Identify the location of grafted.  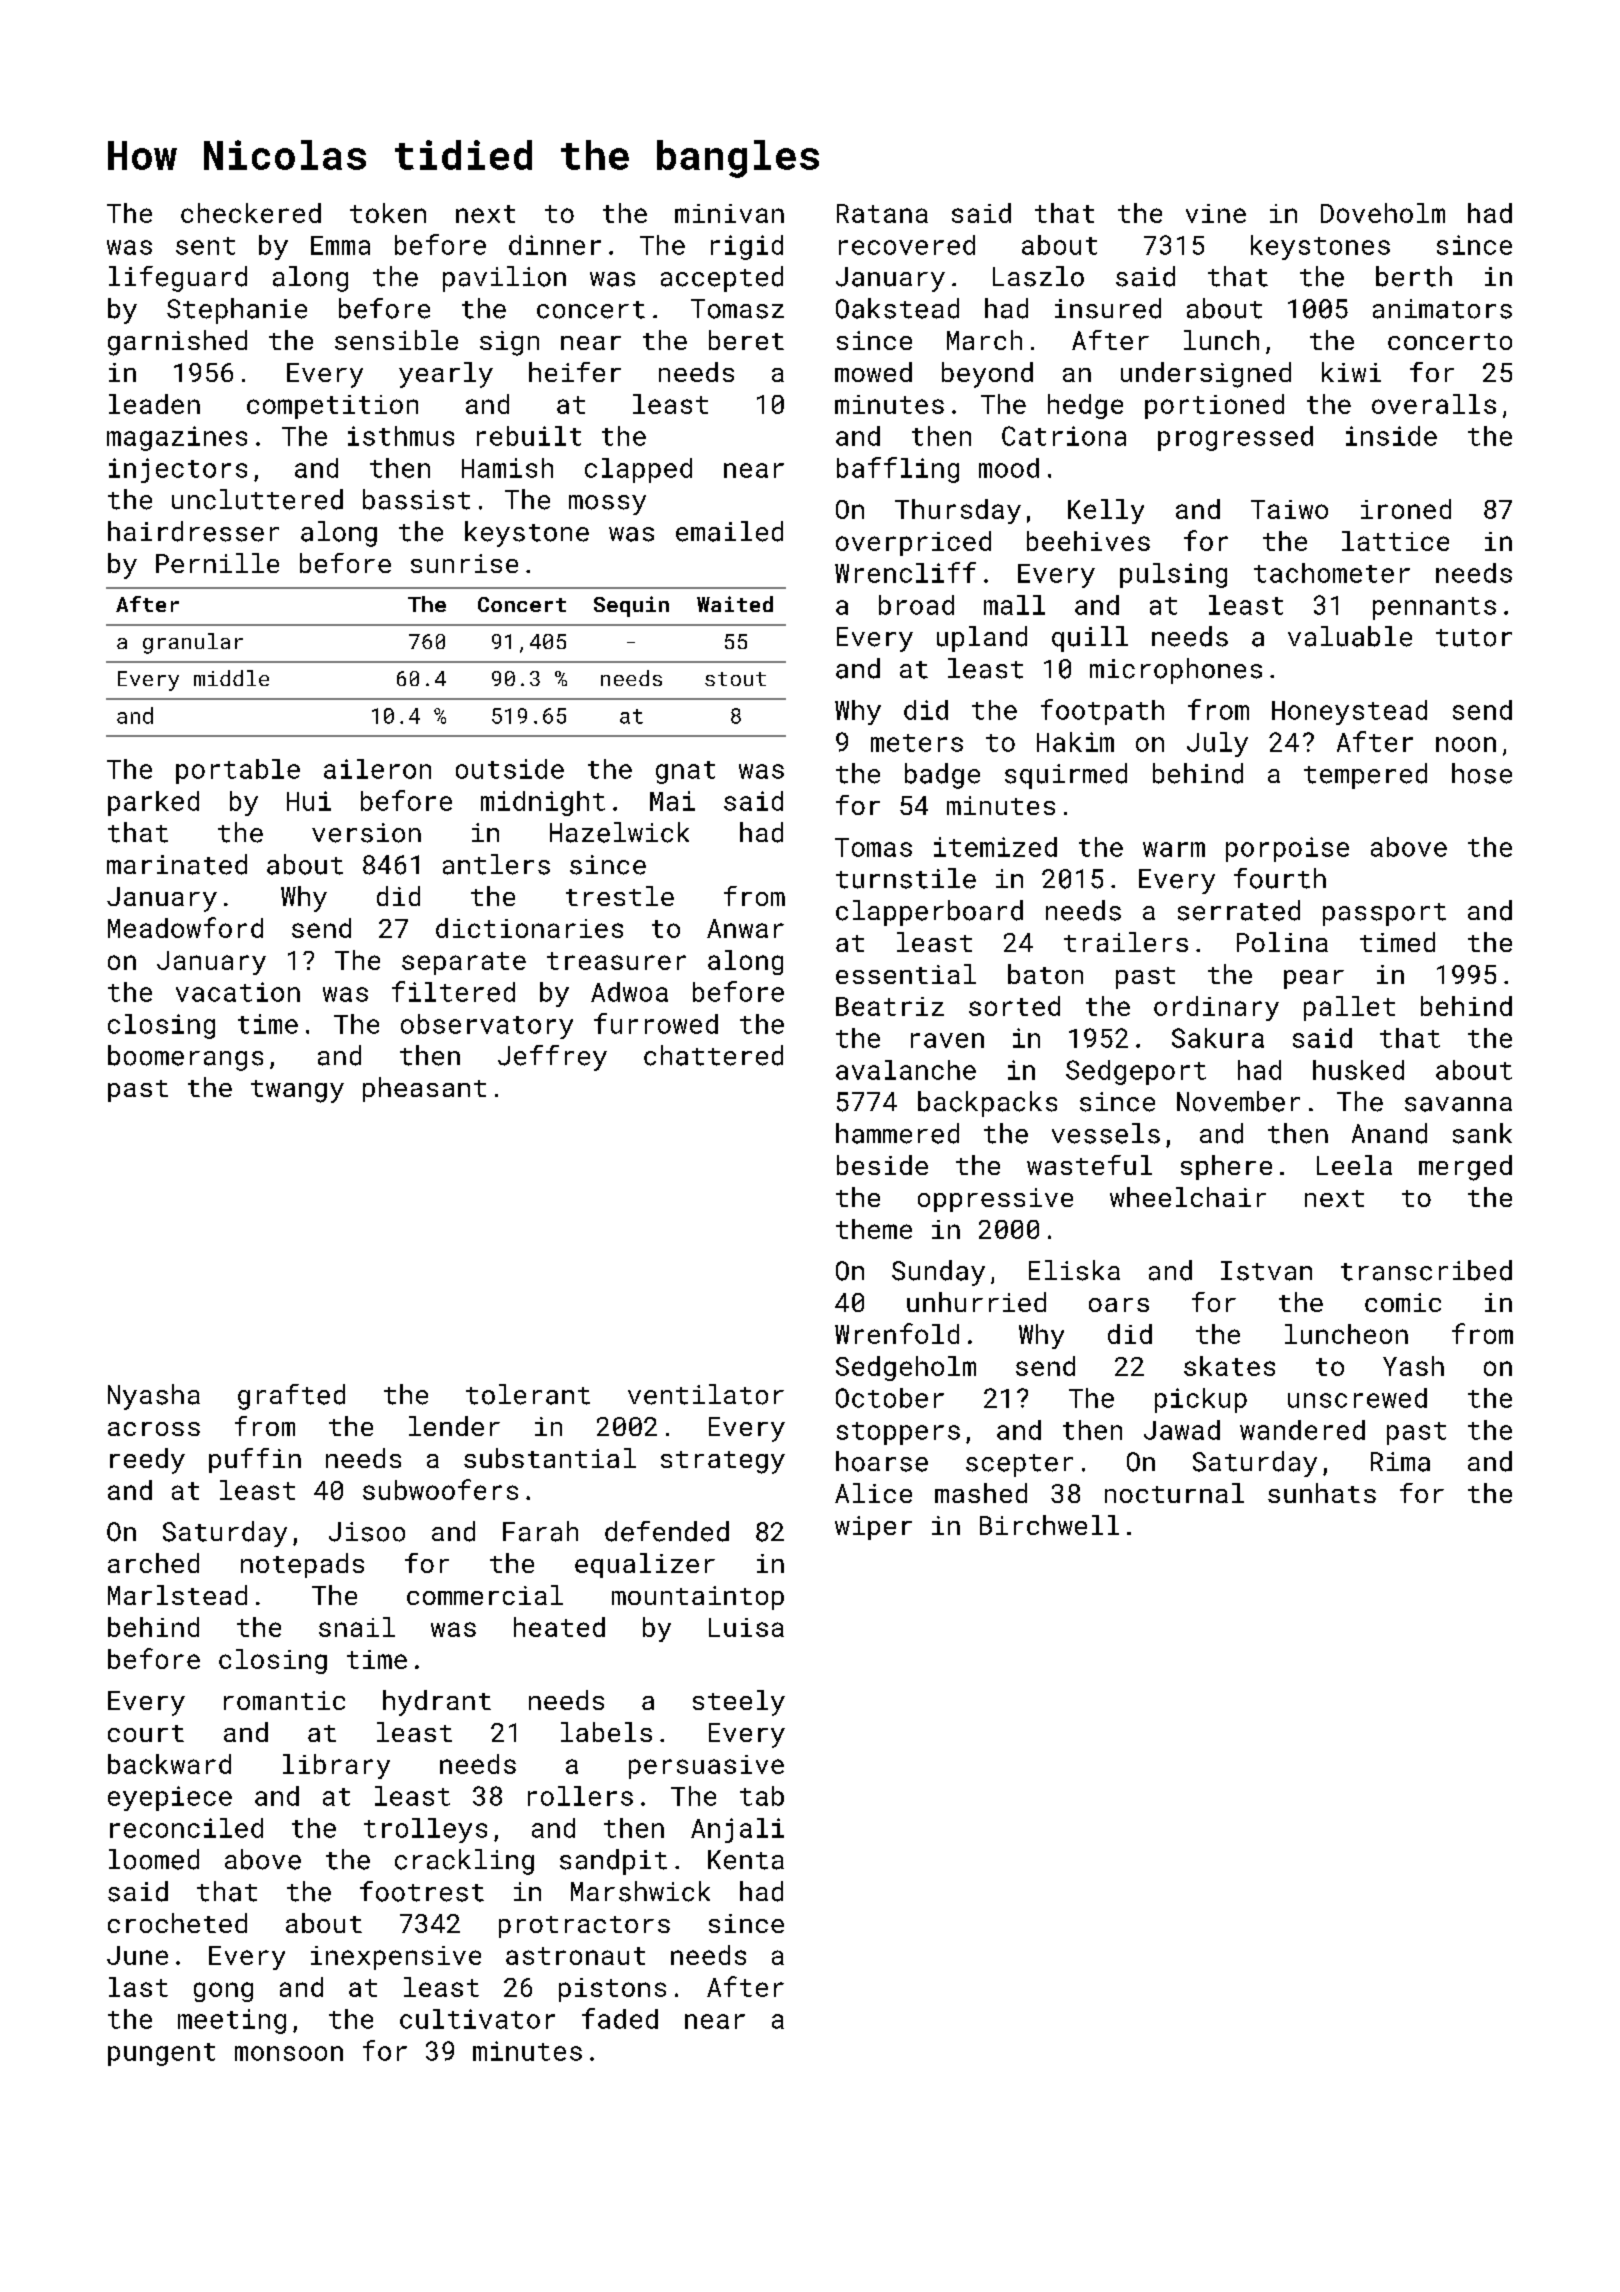
(291, 1397).
